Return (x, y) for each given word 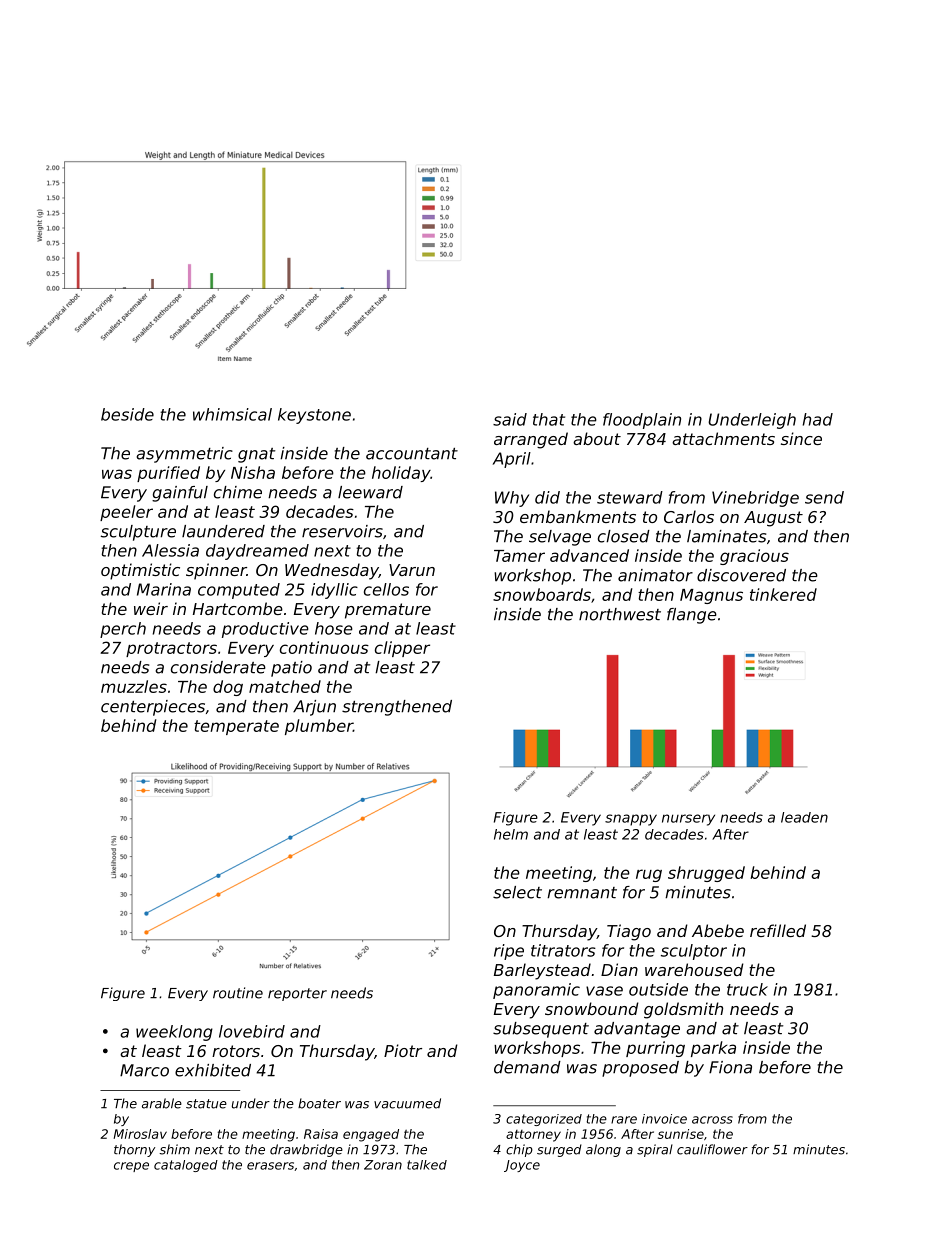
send (824, 497)
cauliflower (712, 1149)
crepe (131, 1167)
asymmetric (184, 455)
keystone (314, 416)
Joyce (522, 1166)
